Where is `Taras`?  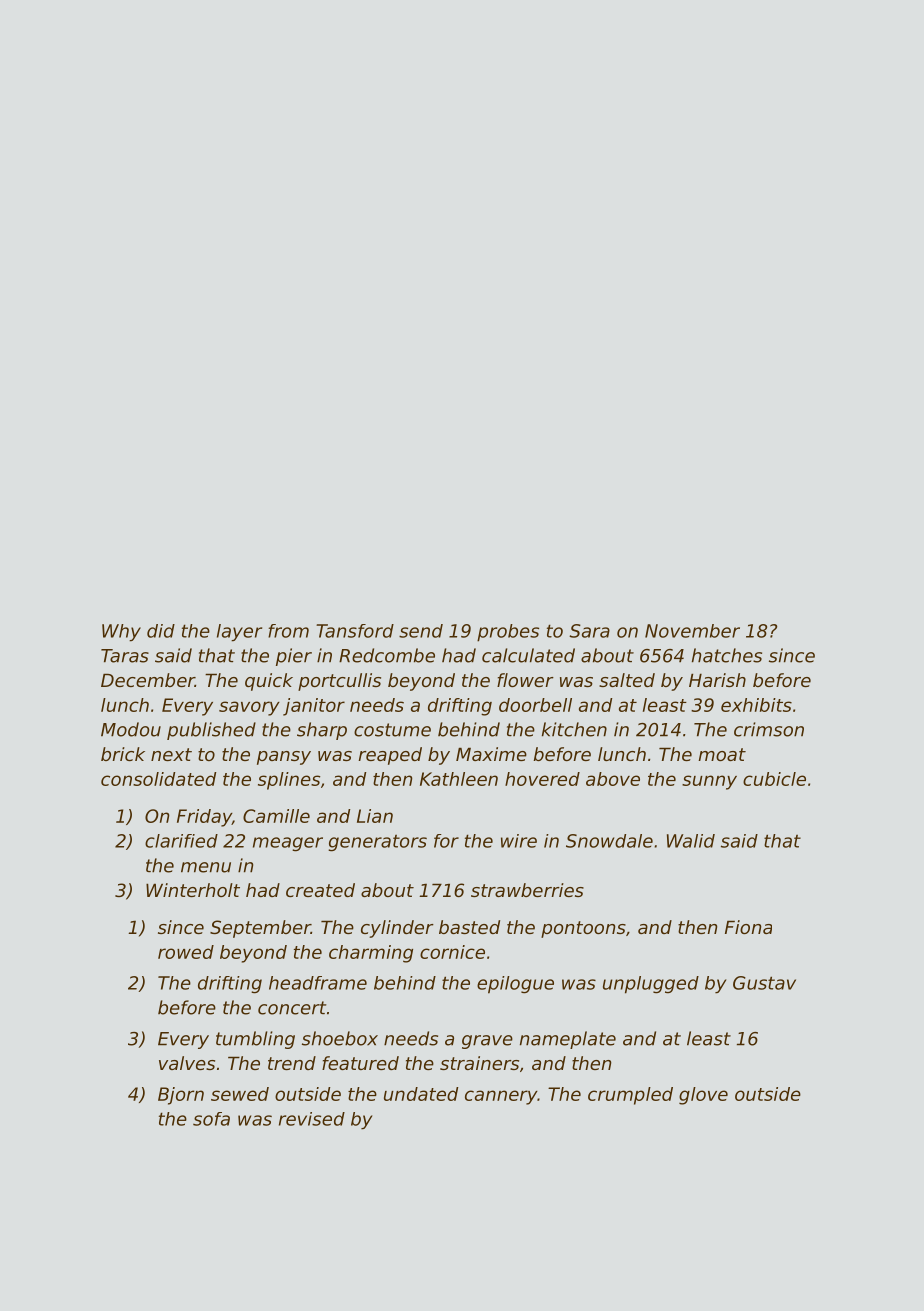
Taras is located at coordinates (125, 656).
